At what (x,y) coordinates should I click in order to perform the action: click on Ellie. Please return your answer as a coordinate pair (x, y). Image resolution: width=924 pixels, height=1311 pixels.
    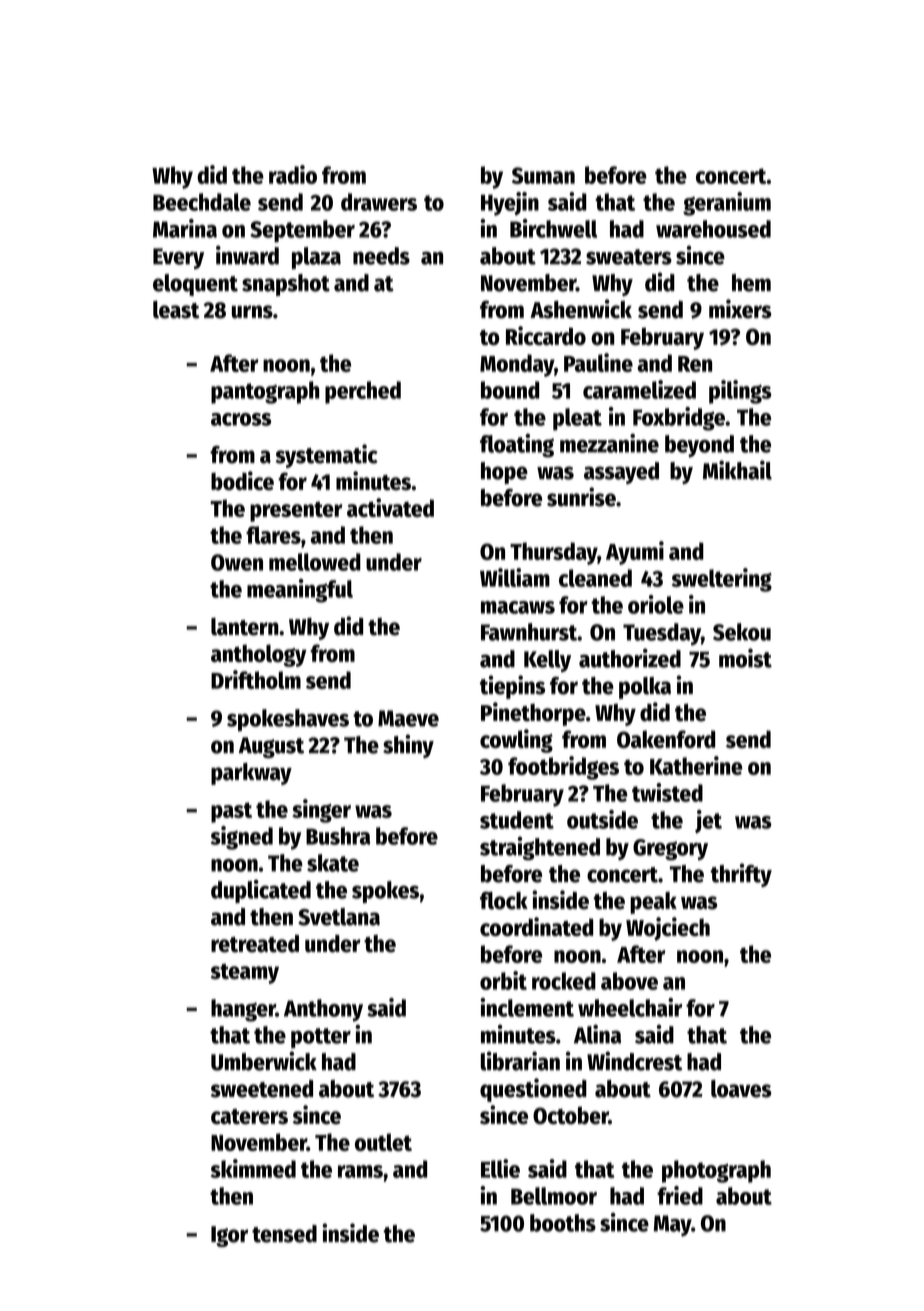
    Looking at the image, I should click on (500, 1168).
